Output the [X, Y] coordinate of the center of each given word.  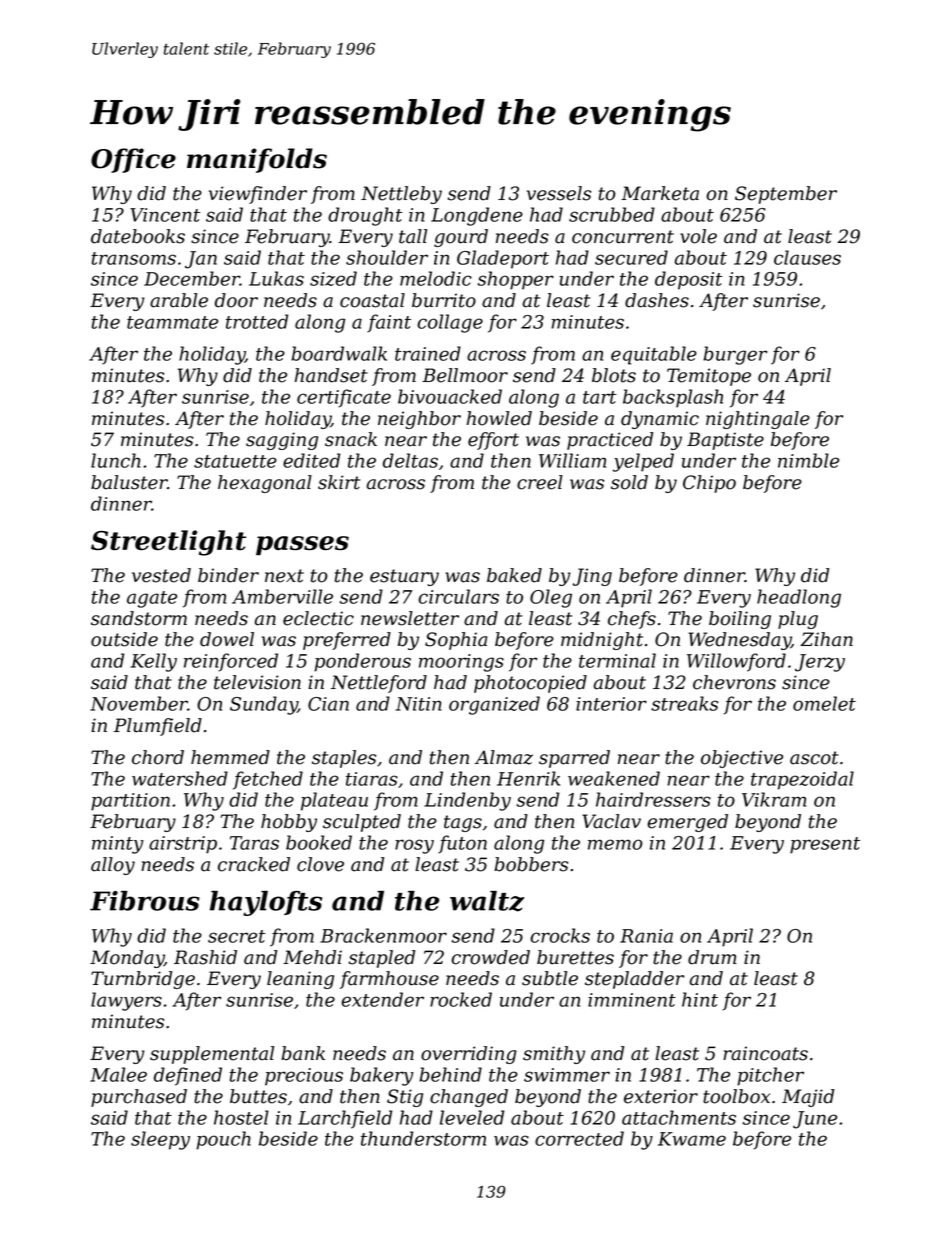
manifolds [257, 160]
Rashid [205, 957]
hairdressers [653, 799]
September [786, 195]
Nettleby [401, 195]
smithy [554, 1055]
